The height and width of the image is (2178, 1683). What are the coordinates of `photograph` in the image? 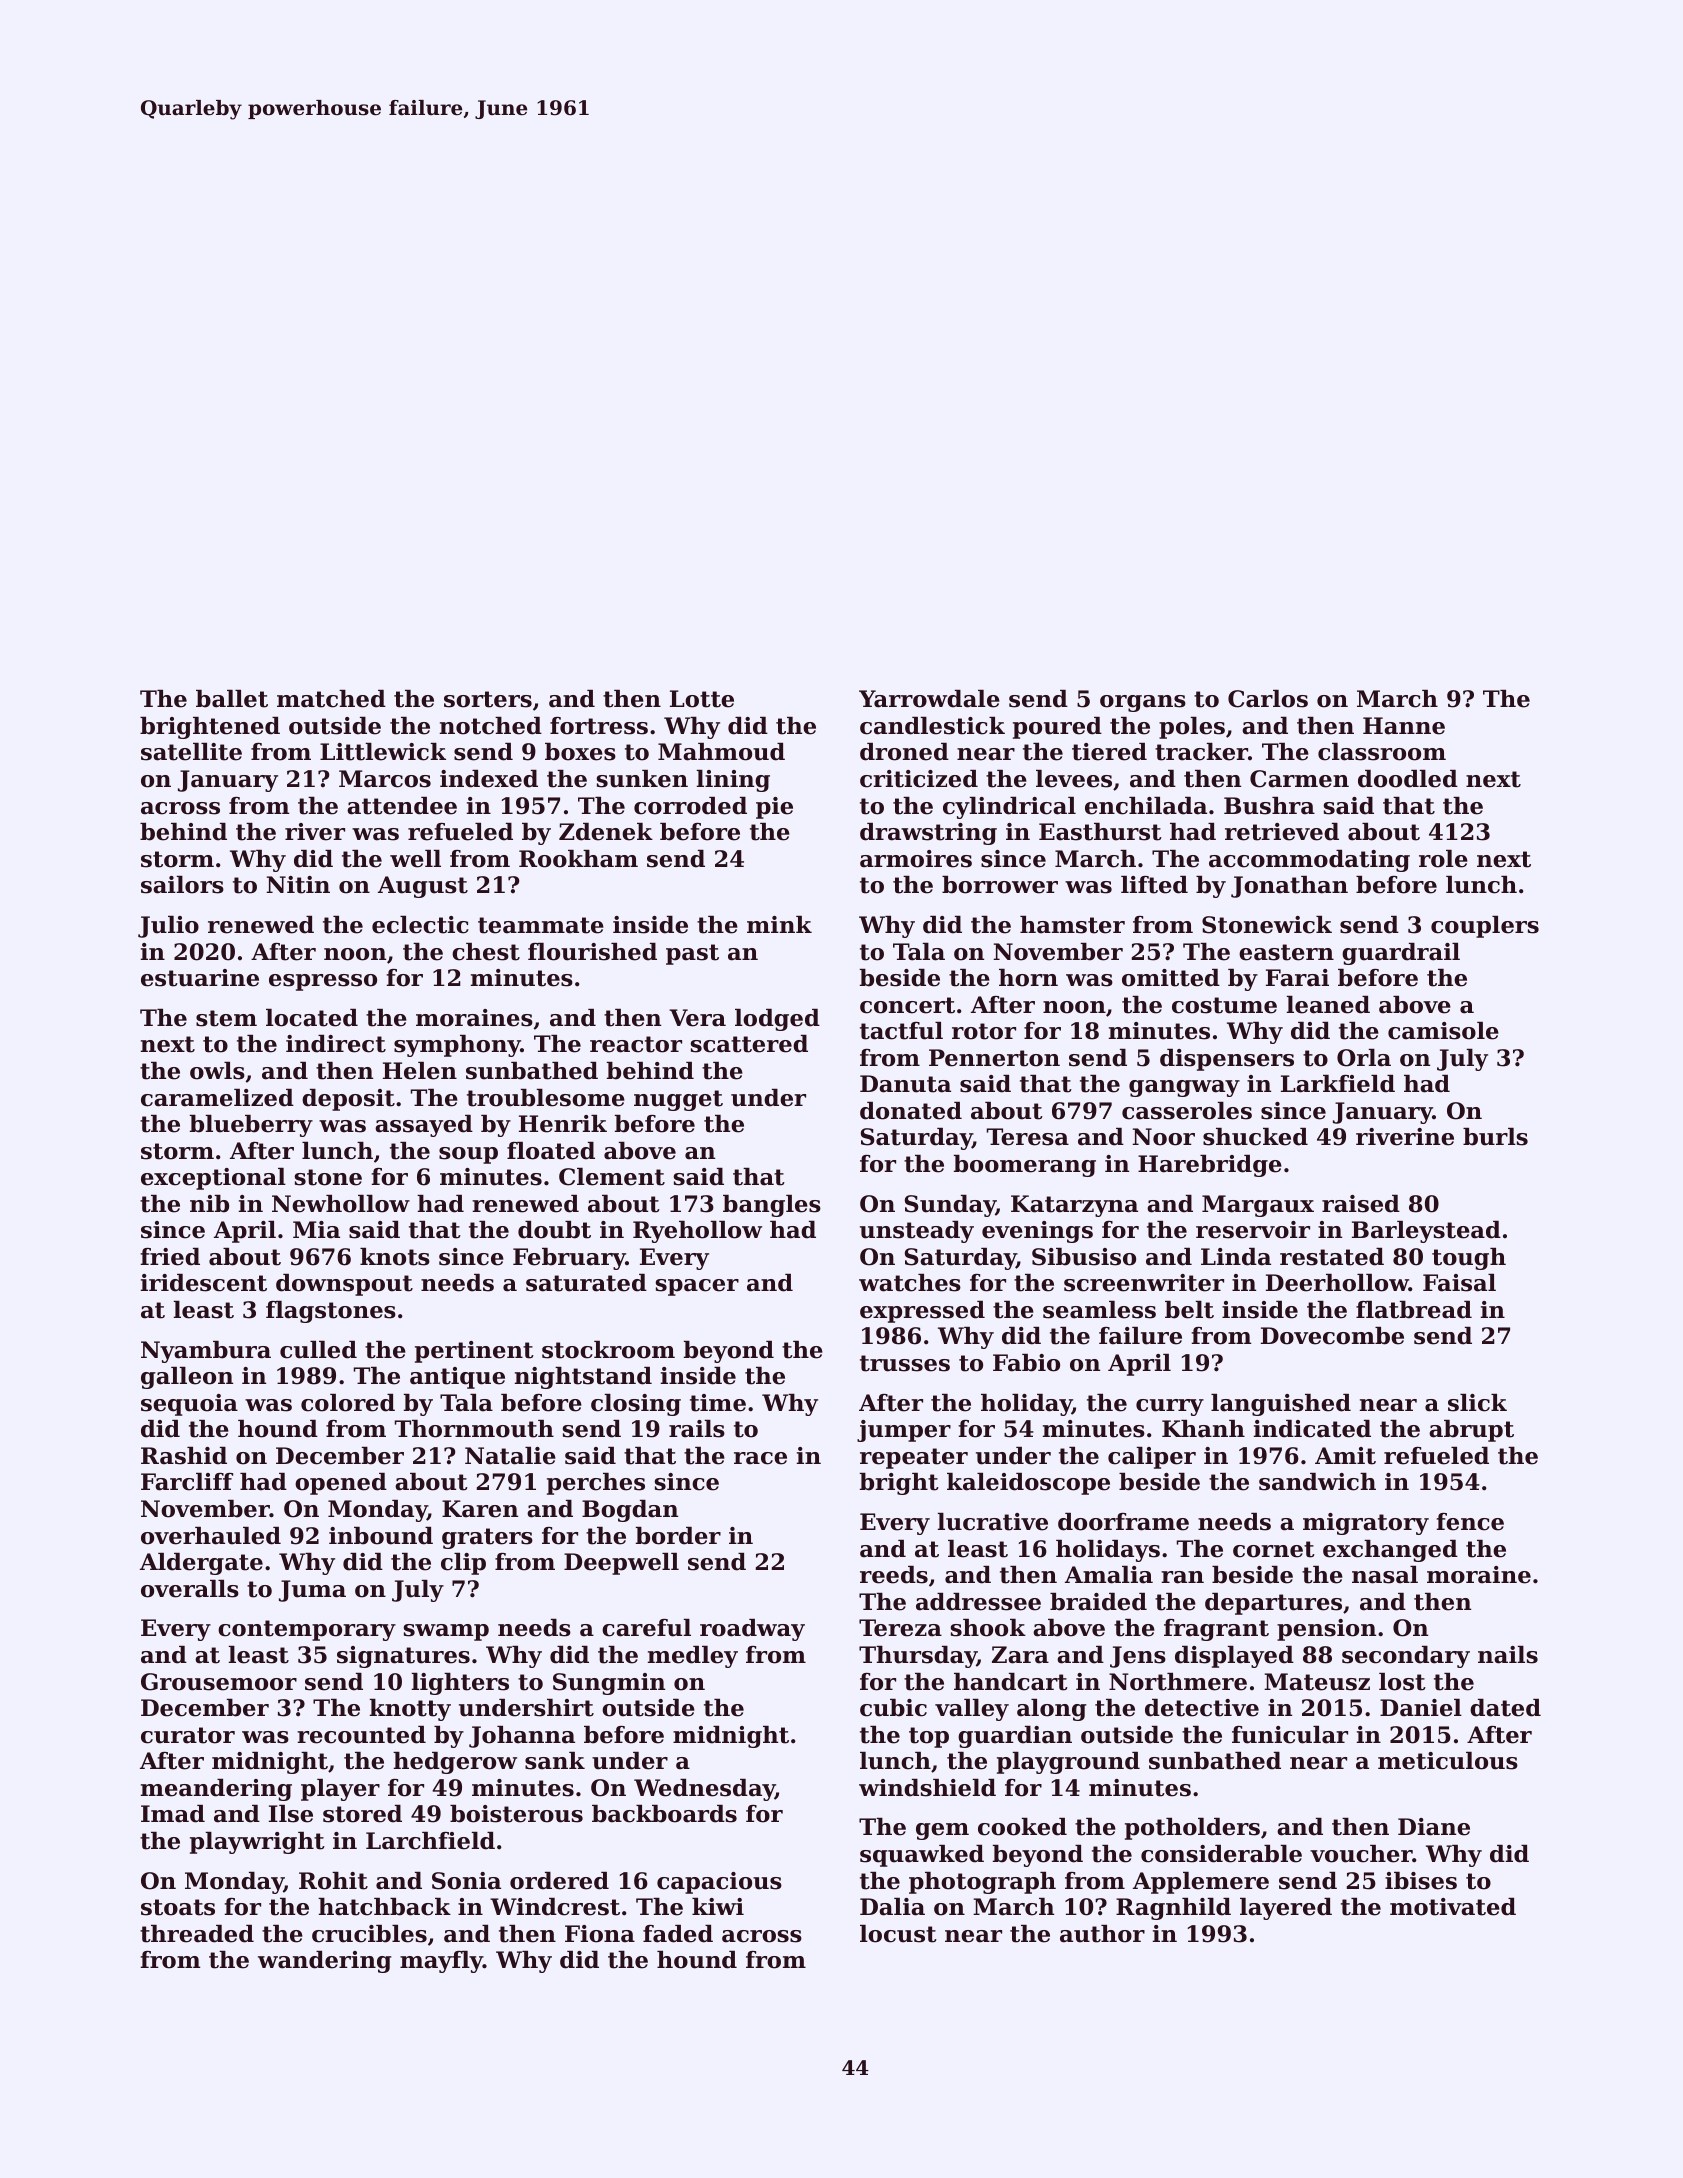 It's located at (982, 1883).
